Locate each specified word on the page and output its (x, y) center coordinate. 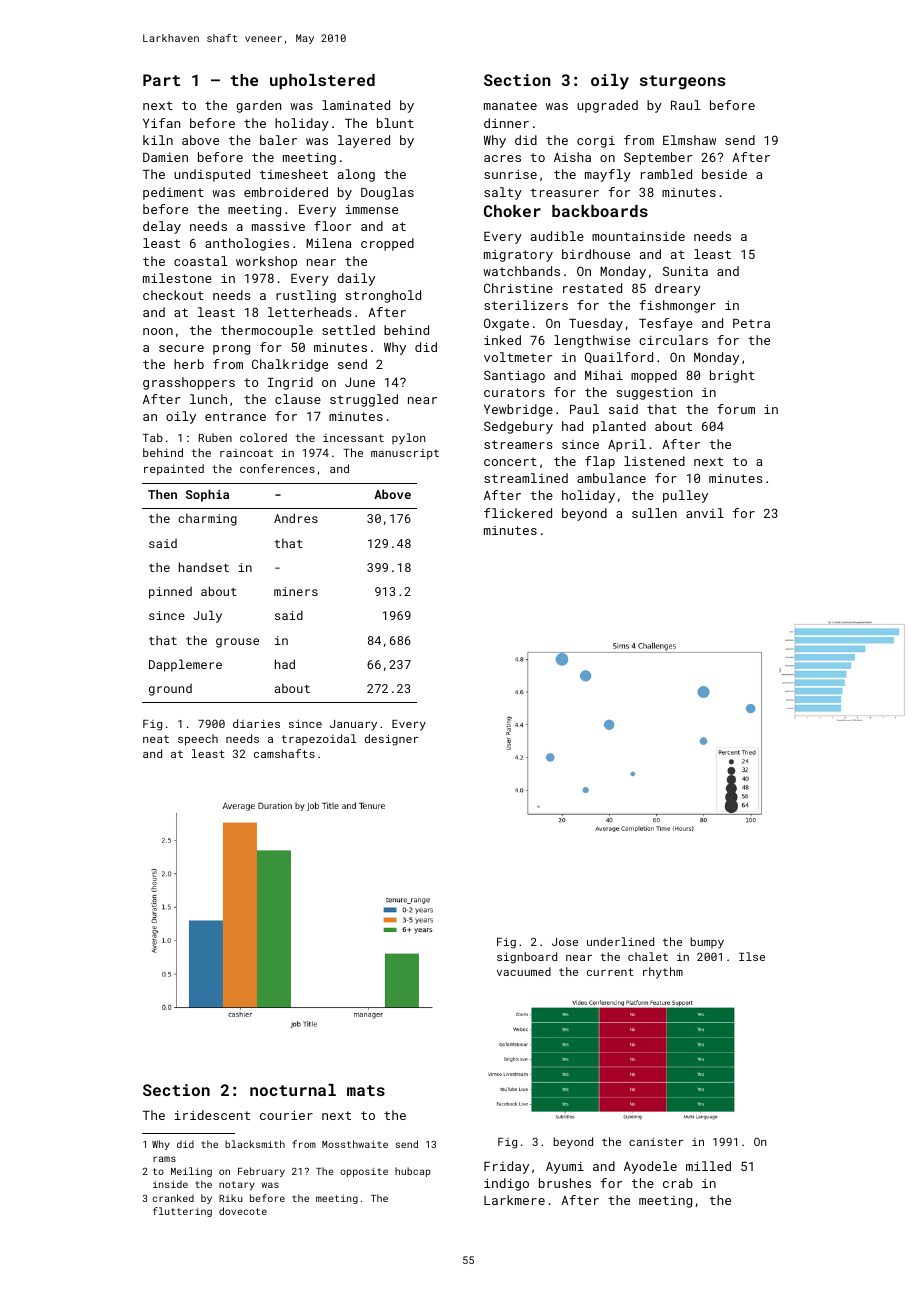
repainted (174, 470)
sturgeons (682, 82)
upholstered (322, 82)
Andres (296, 518)
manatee (510, 105)
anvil (705, 513)
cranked (173, 1198)
